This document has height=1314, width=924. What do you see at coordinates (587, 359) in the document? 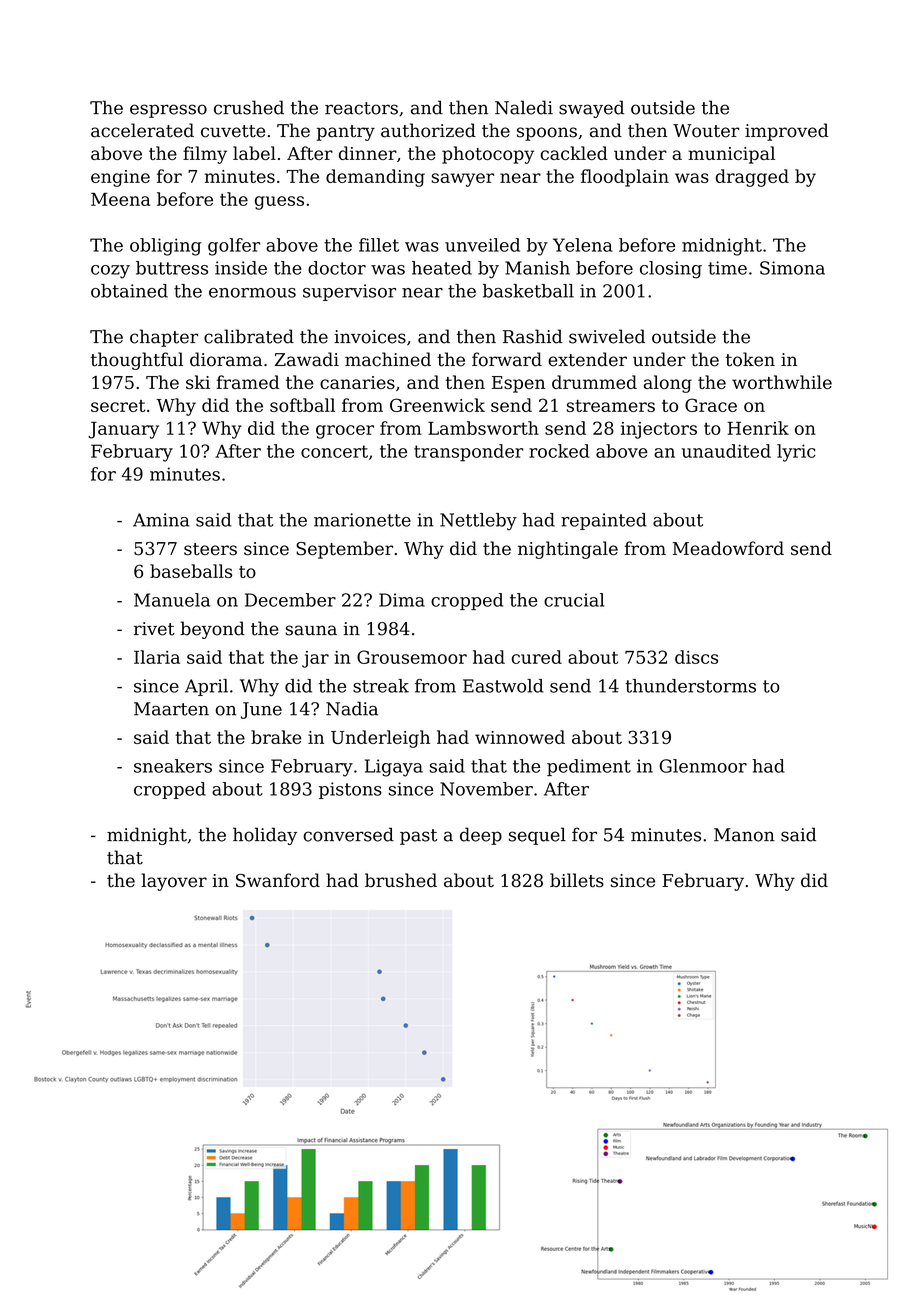
I see `extender` at bounding box center [587, 359].
